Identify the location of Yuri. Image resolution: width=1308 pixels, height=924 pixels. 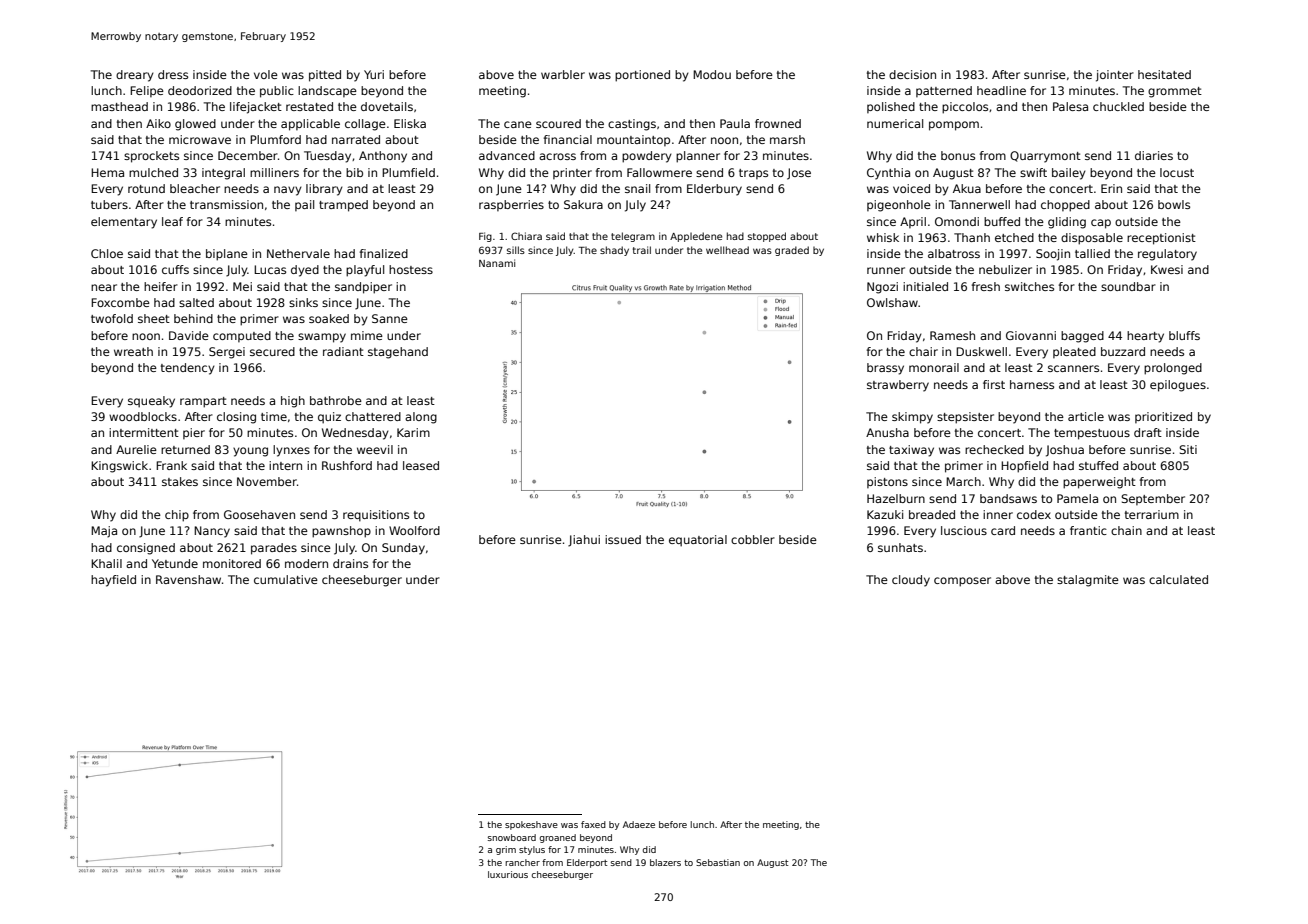
(374, 74).
